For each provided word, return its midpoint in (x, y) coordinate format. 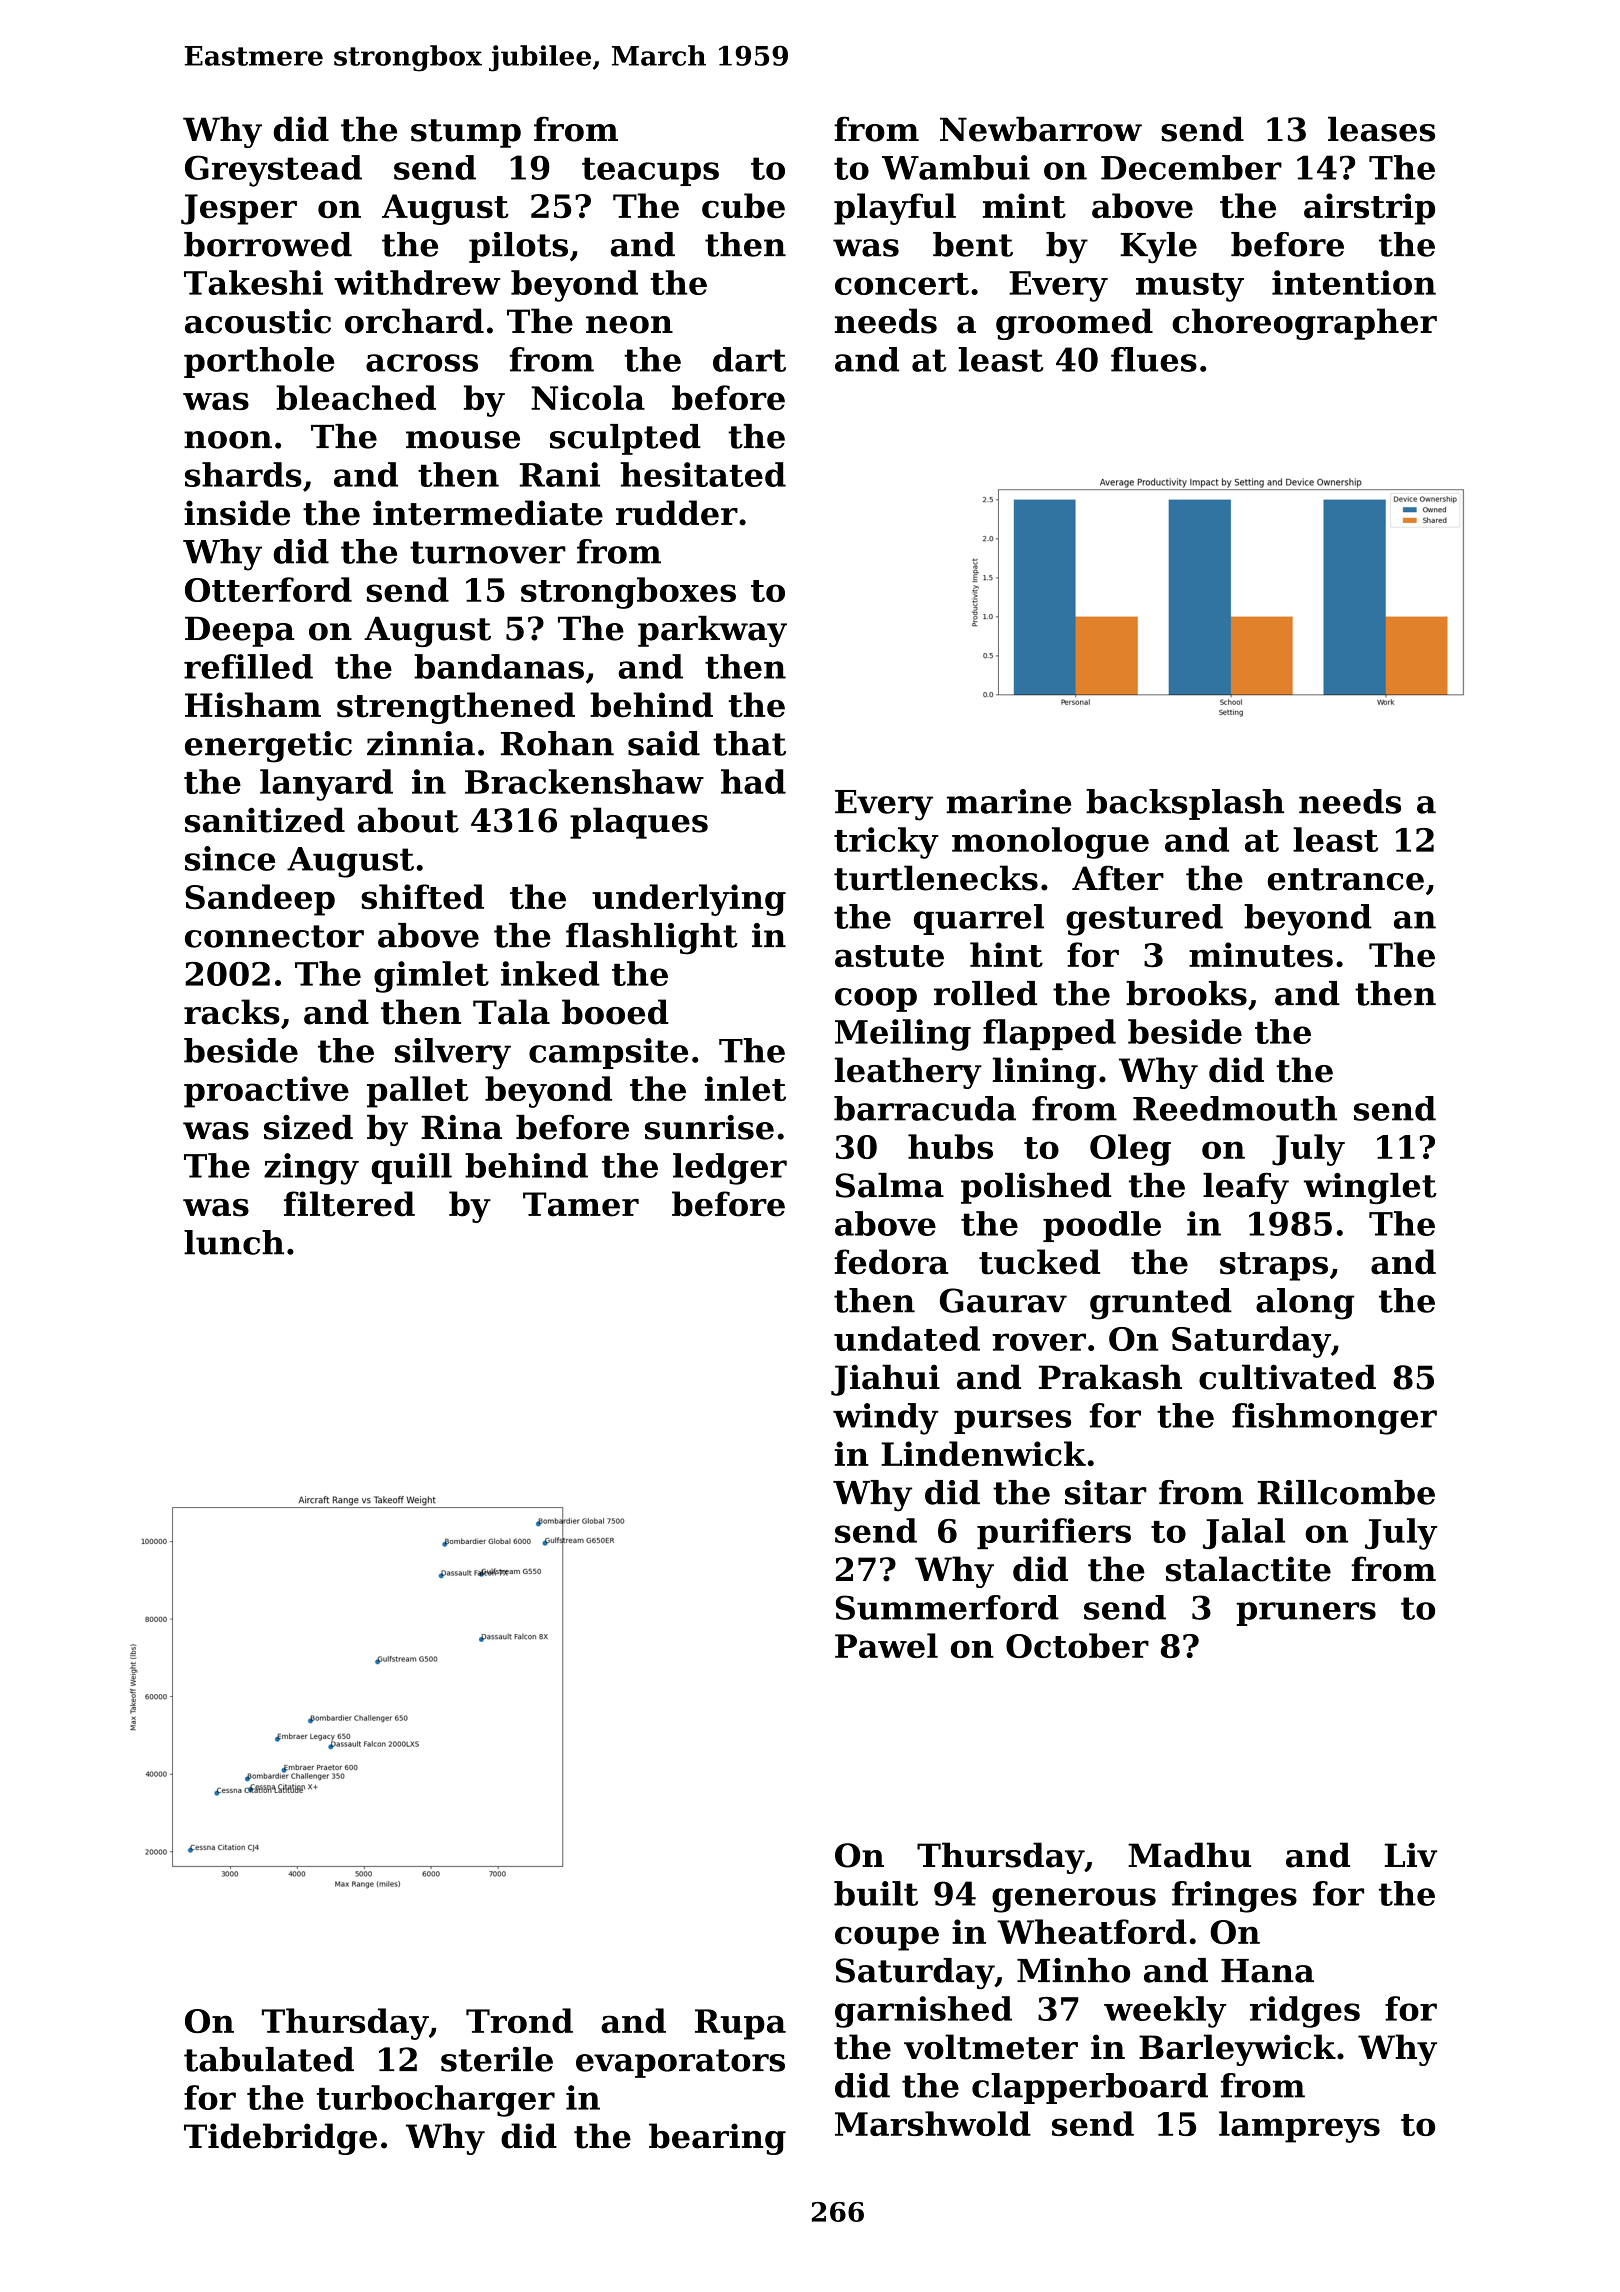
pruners (1306, 1614)
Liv (1411, 1854)
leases (1381, 129)
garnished (923, 2012)
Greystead (273, 171)
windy (886, 1419)
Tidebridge (280, 2139)
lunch (234, 1242)
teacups (650, 171)
